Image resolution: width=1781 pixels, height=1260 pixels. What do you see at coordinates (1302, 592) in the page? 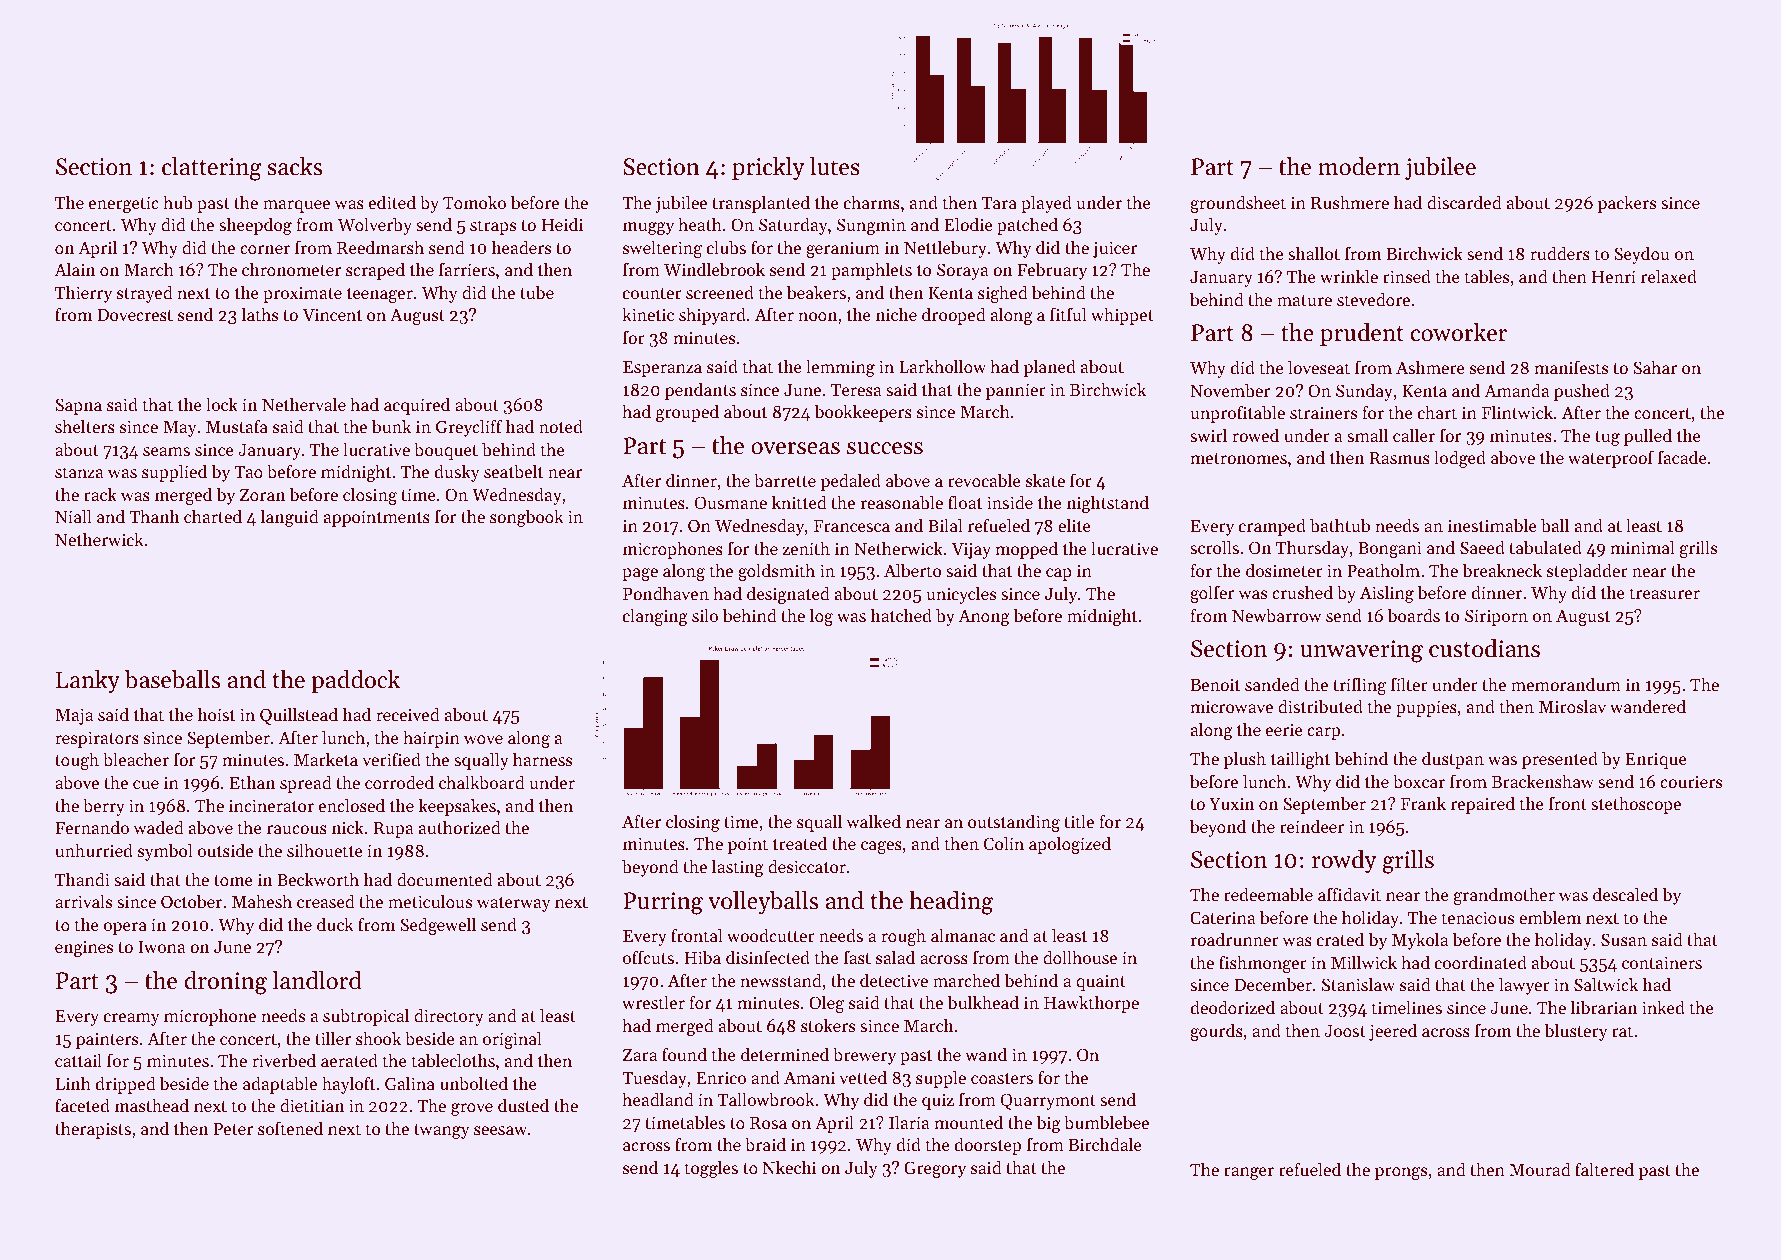
I see `crushed` at bounding box center [1302, 592].
